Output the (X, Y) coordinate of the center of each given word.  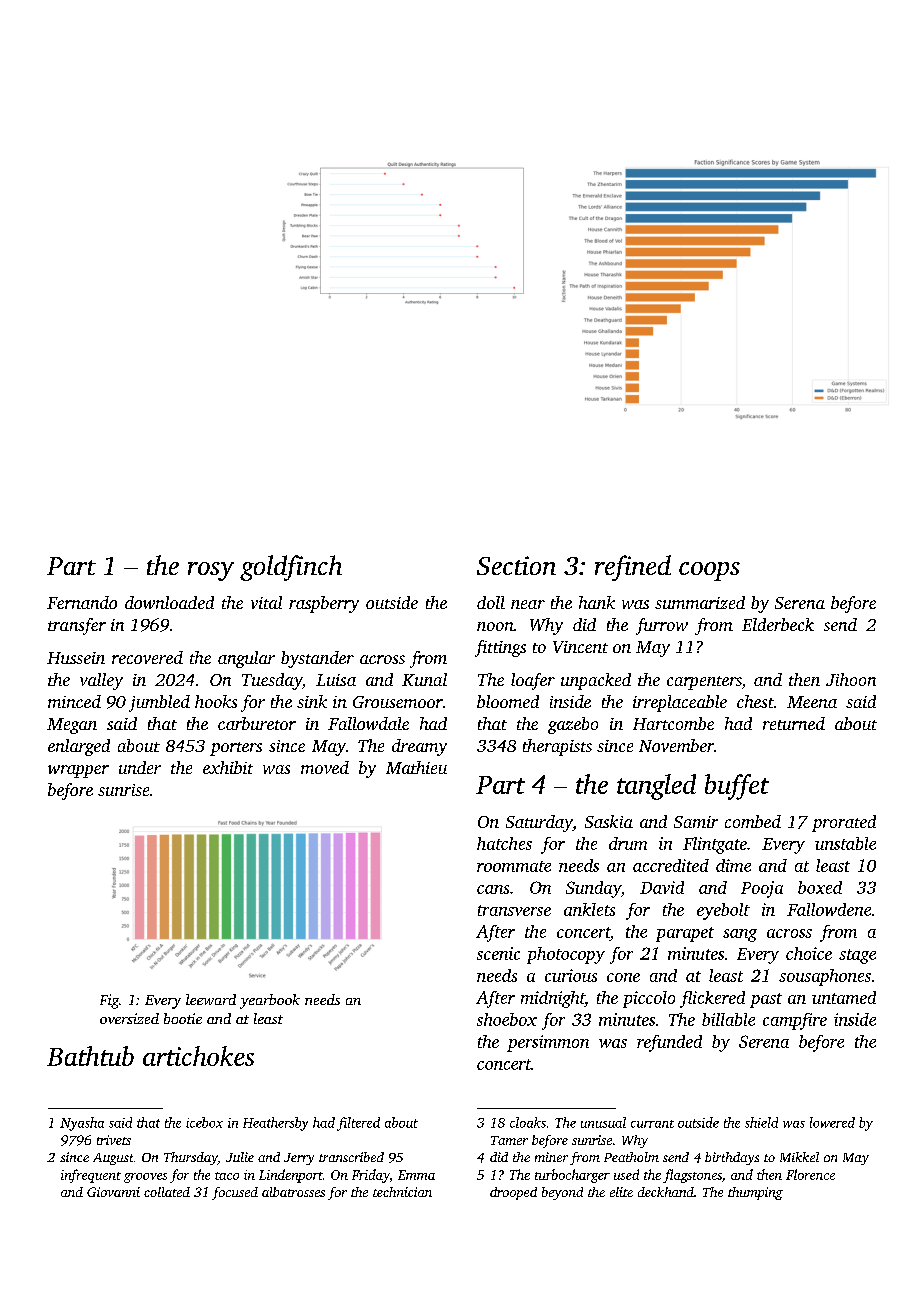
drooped (513, 1193)
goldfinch (291, 568)
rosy (211, 571)
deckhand (666, 1192)
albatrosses (293, 1192)
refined (633, 568)
